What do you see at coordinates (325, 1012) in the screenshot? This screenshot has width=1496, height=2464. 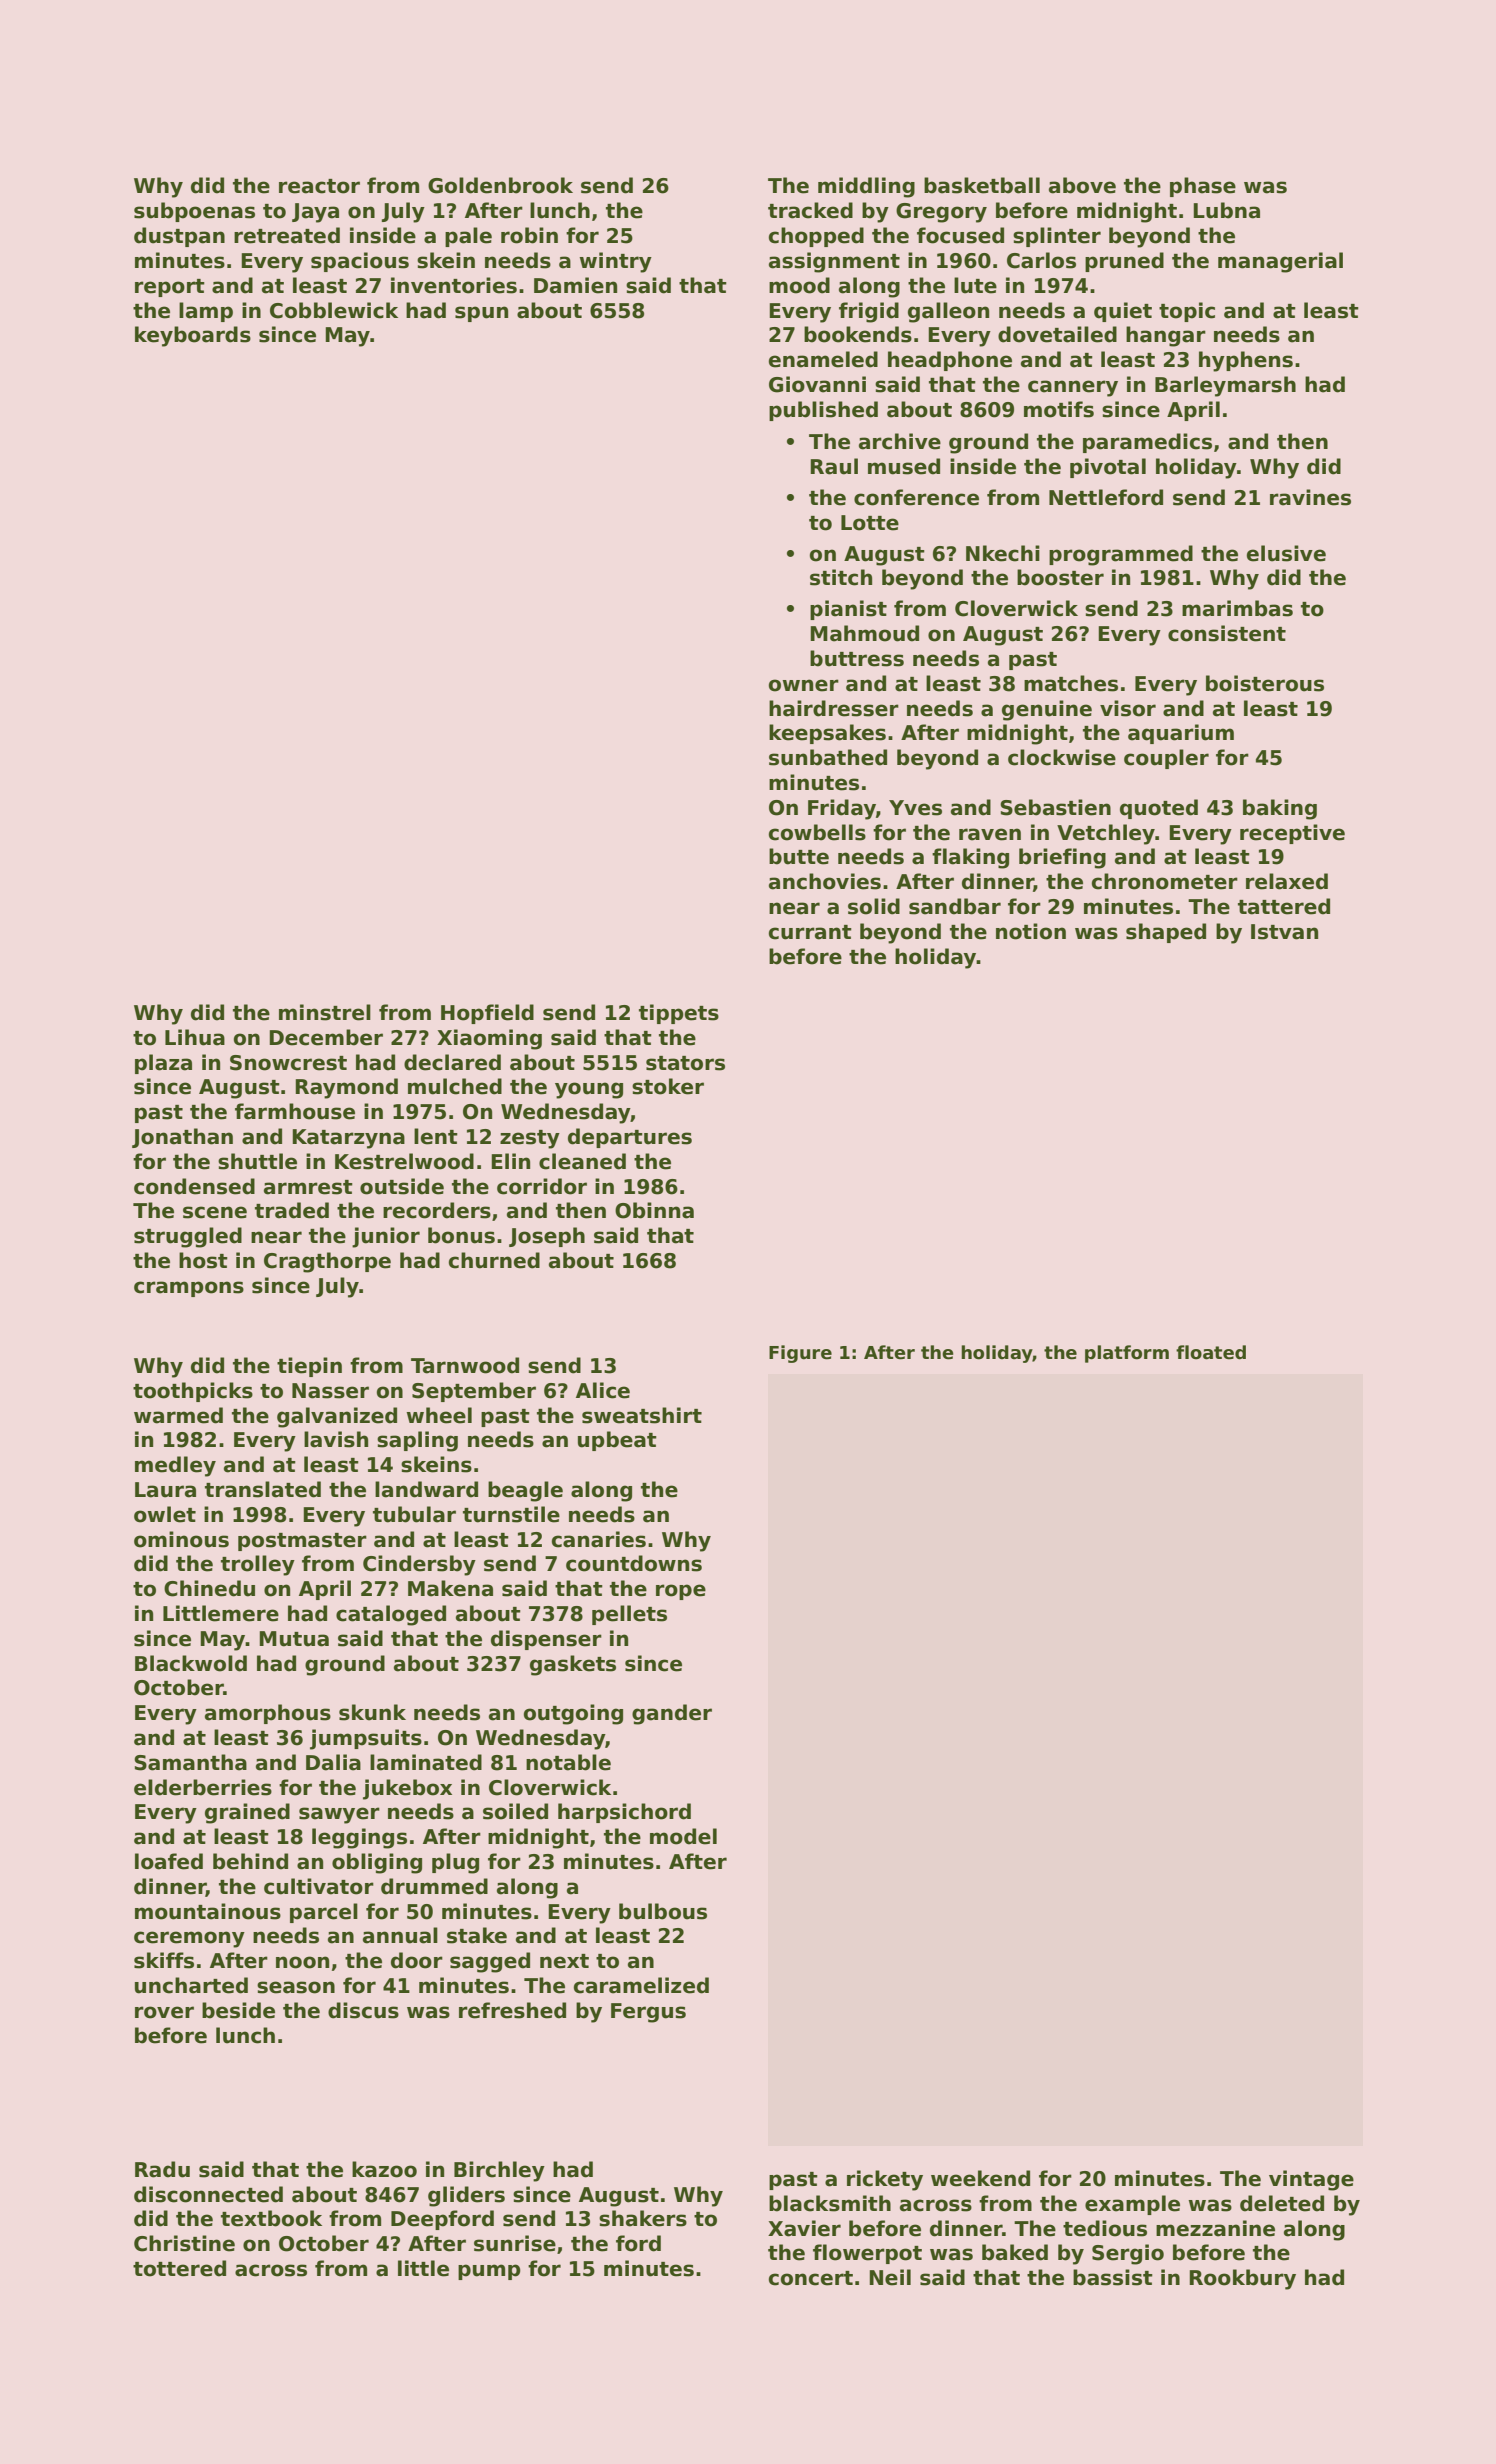 I see `minstrel` at bounding box center [325, 1012].
